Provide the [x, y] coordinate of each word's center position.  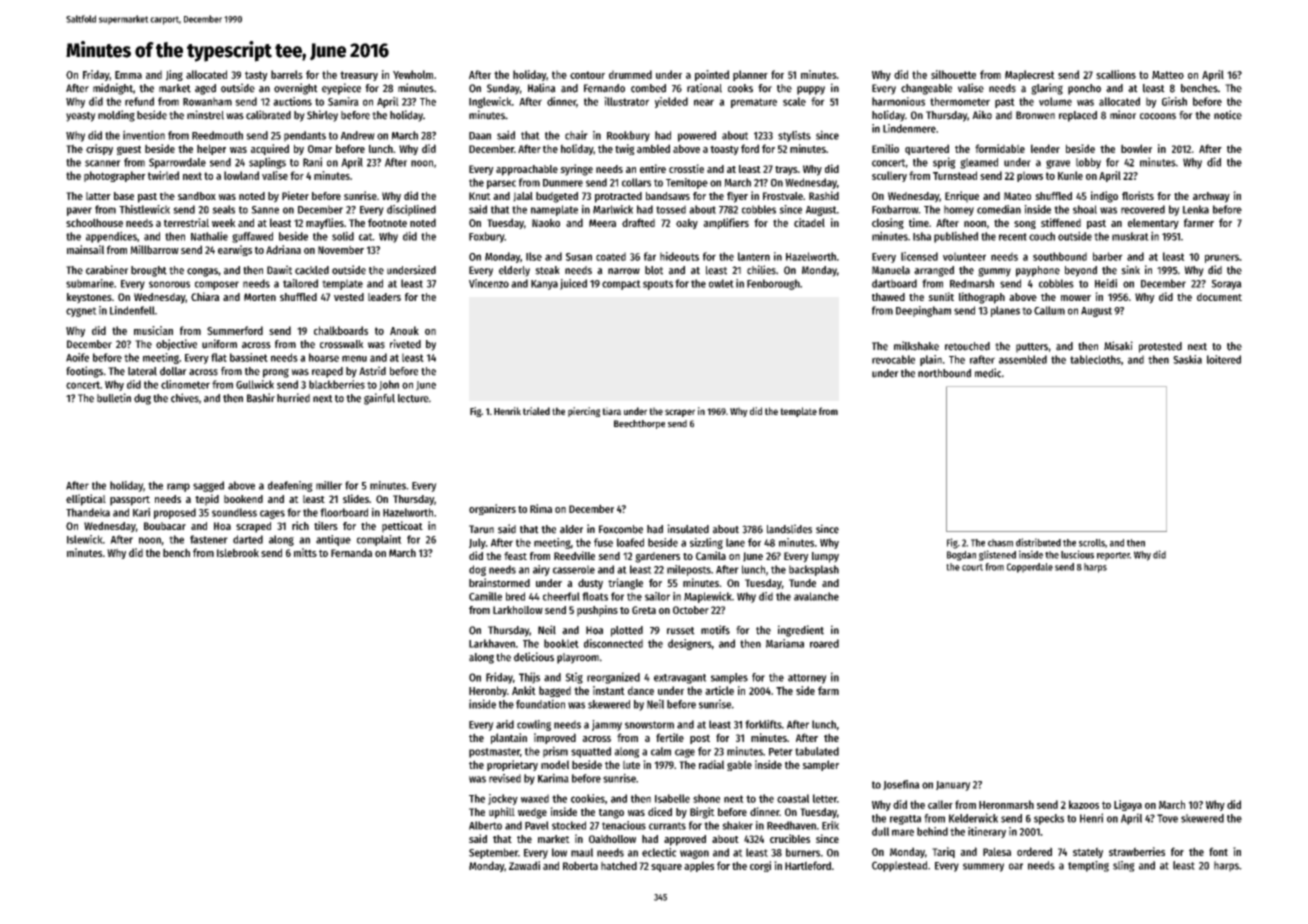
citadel [809, 222]
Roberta [580, 865]
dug [142, 399]
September [493, 853]
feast [515, 556]
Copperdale [1030, 568]
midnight [113, 89]
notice [1228, 115]
